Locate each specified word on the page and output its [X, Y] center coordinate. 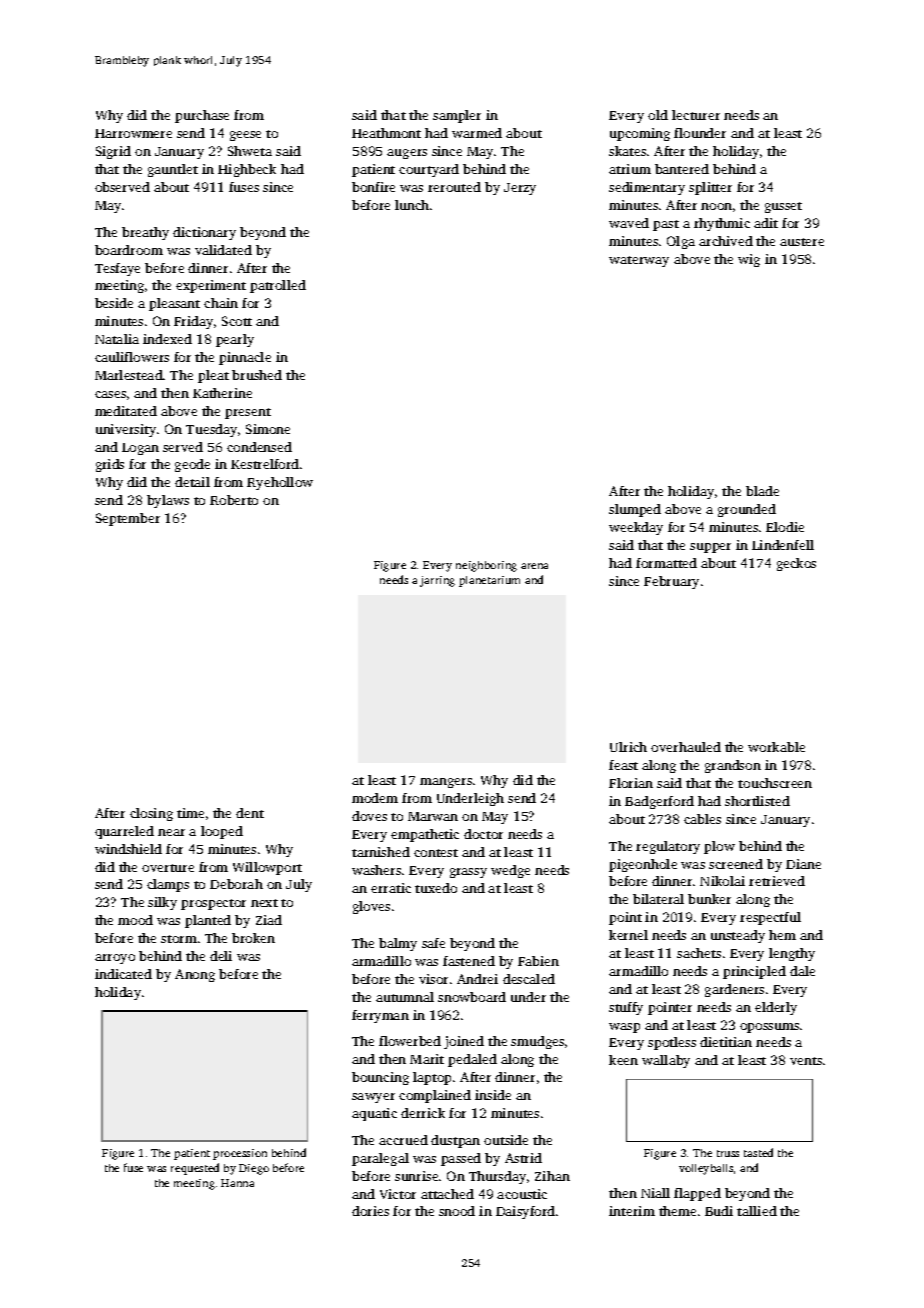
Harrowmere [133, 133]
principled [754, 972]
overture [168, 868]
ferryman [380, 1016]
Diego [254, 1169]
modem [375, 798]
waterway [639, 261]
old [658, 115]
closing [151, 814]
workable [776, 747]
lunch [412, 205]
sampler [457, 116]
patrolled [278, 286]
